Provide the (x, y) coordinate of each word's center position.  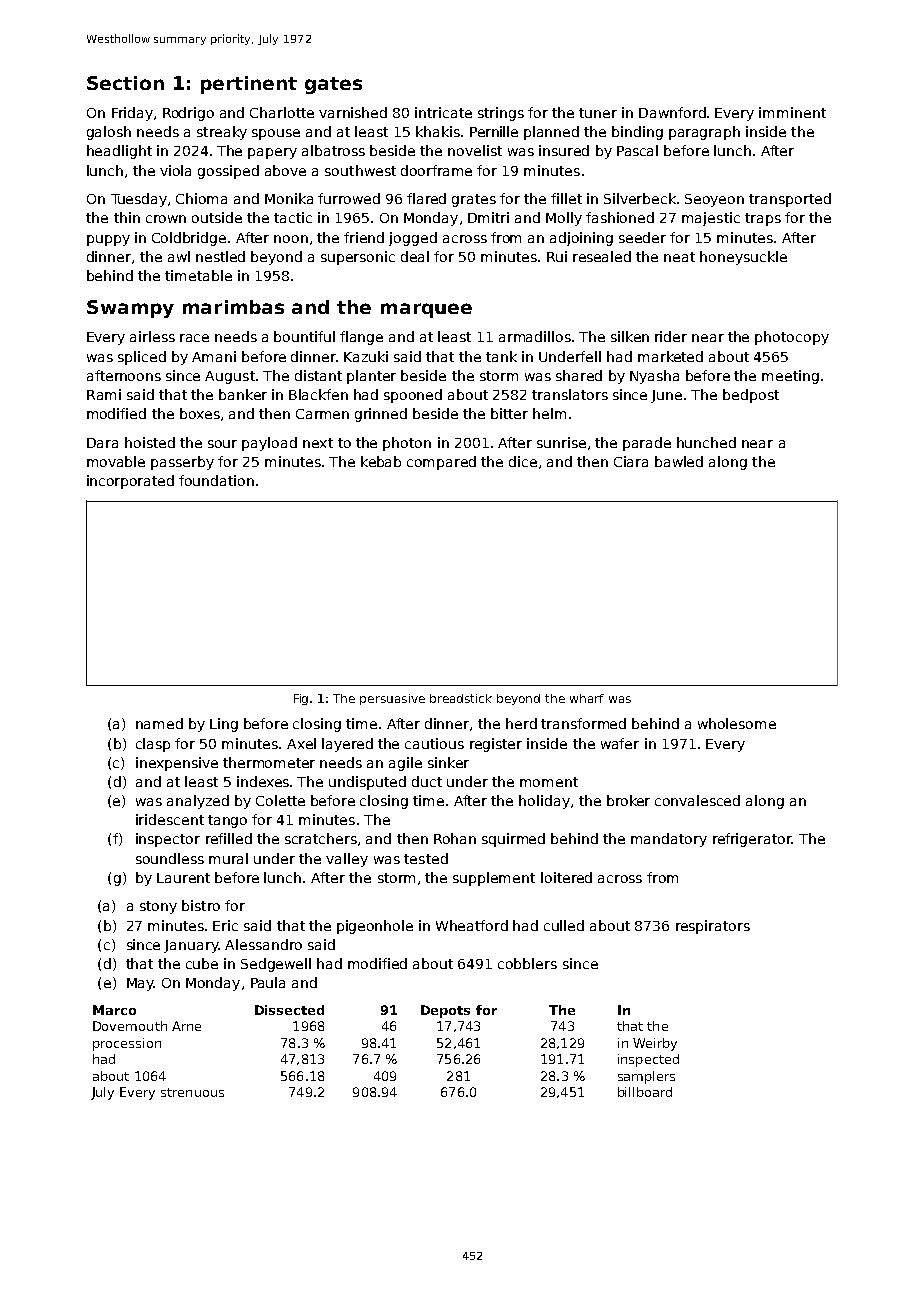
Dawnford (672, 112)
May (140, 984)
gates (333, 85)
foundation (216, 480)
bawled (679, 461)
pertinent (249, 85)
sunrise (561, 442)
